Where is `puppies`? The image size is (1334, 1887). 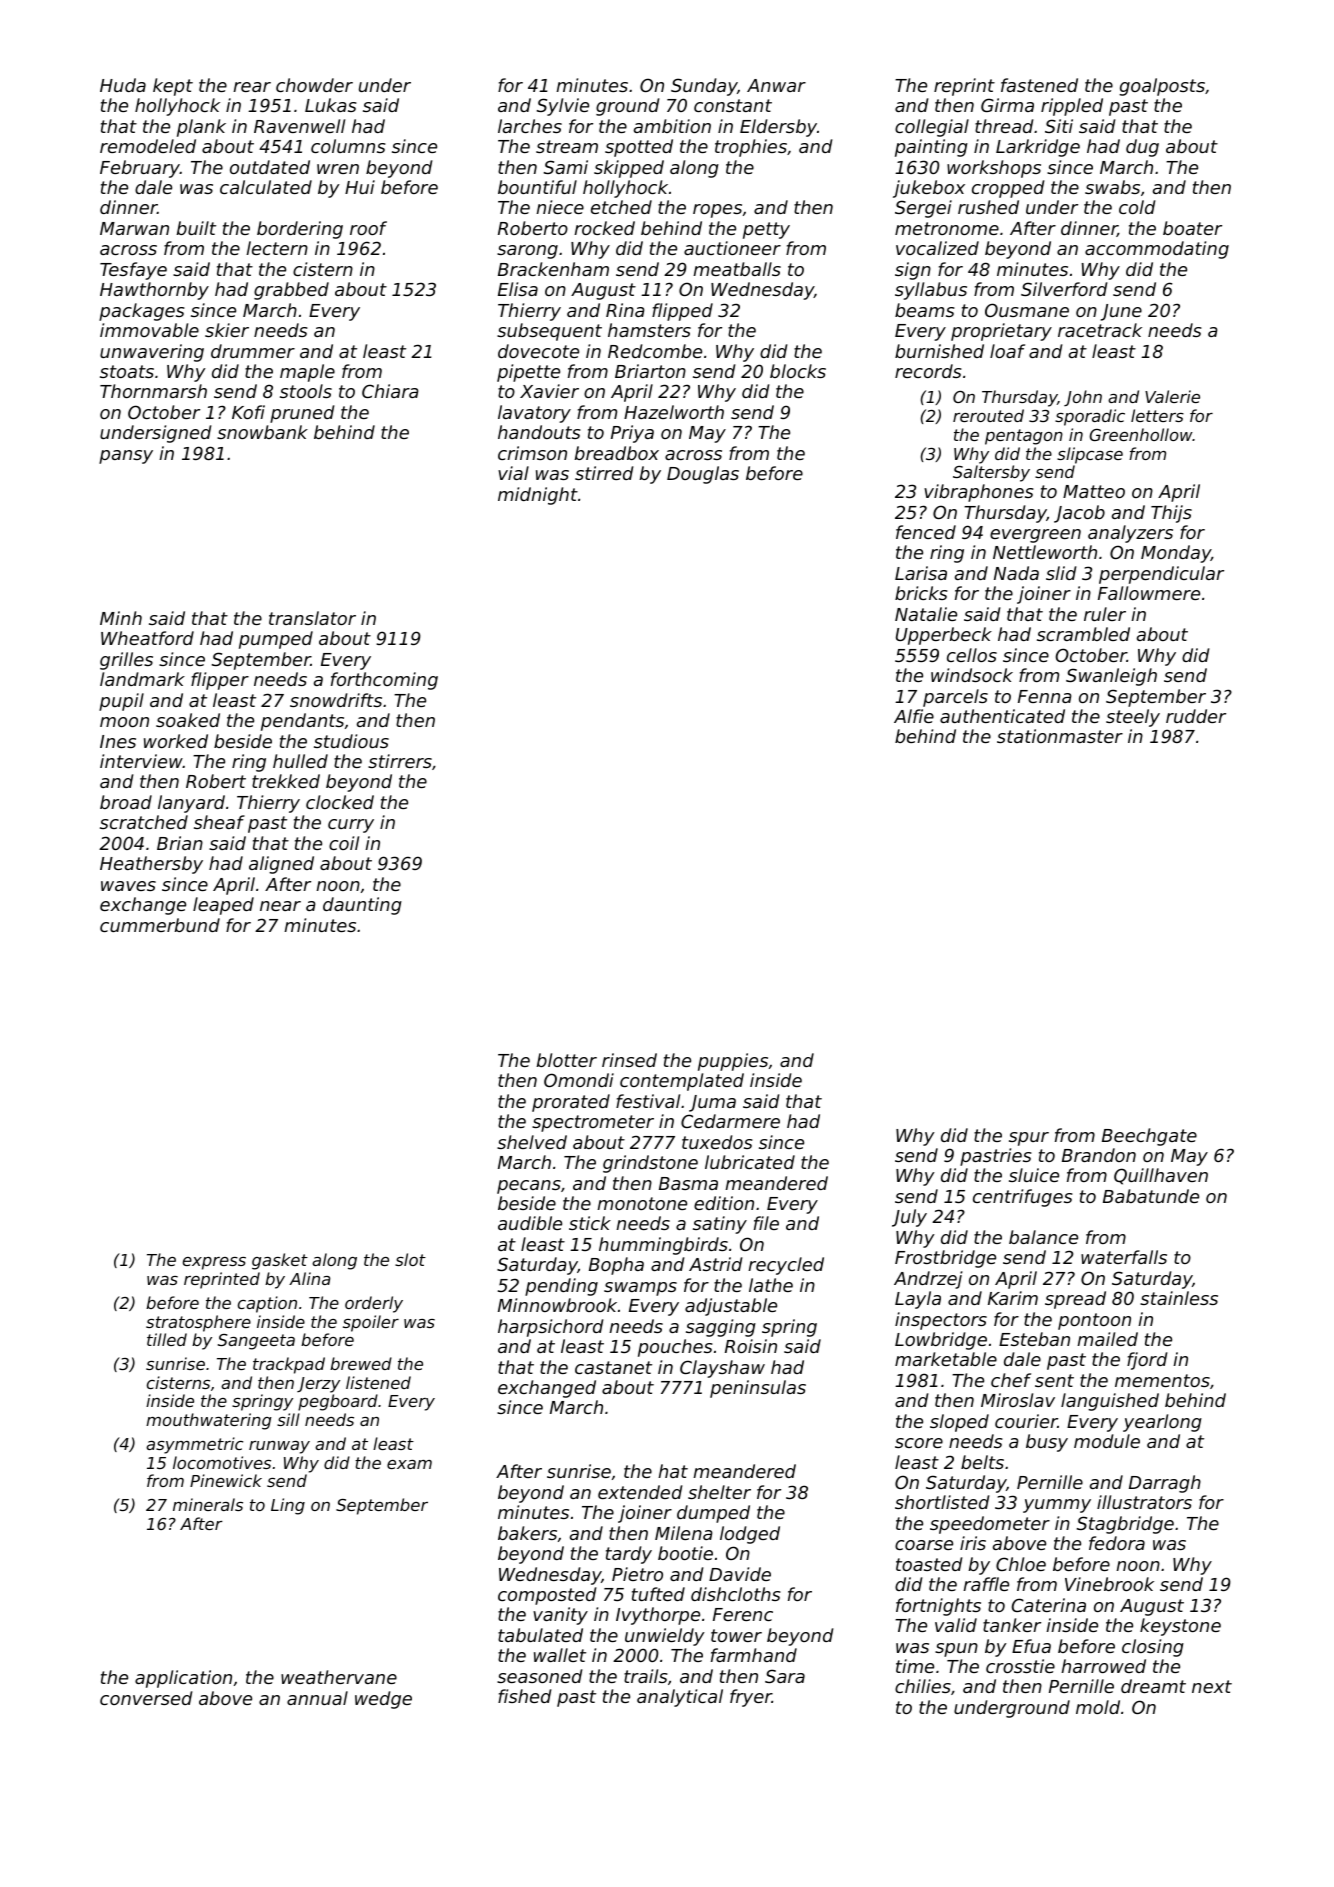
puppies is located at coordinates (733, 1062).
